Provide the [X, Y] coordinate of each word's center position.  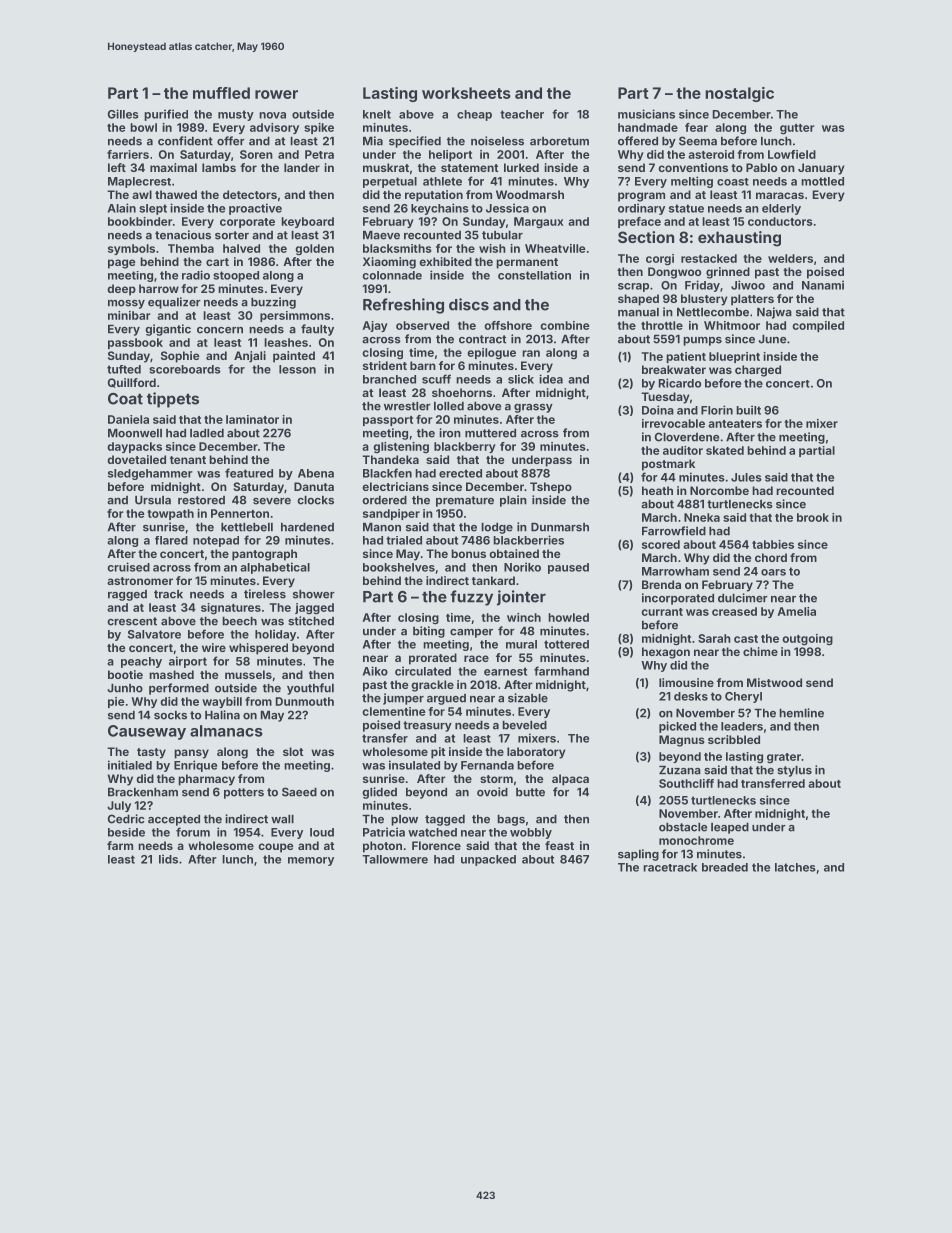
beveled [524, 725]
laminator [252, 419]
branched [389, 379]
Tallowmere [395, 859]
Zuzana [680, 770]
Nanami [823, 285]
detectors [250, 194]
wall [282, 819]
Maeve [381, 235]
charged [758, 371]
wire [214, 647]
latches [795, 867]
